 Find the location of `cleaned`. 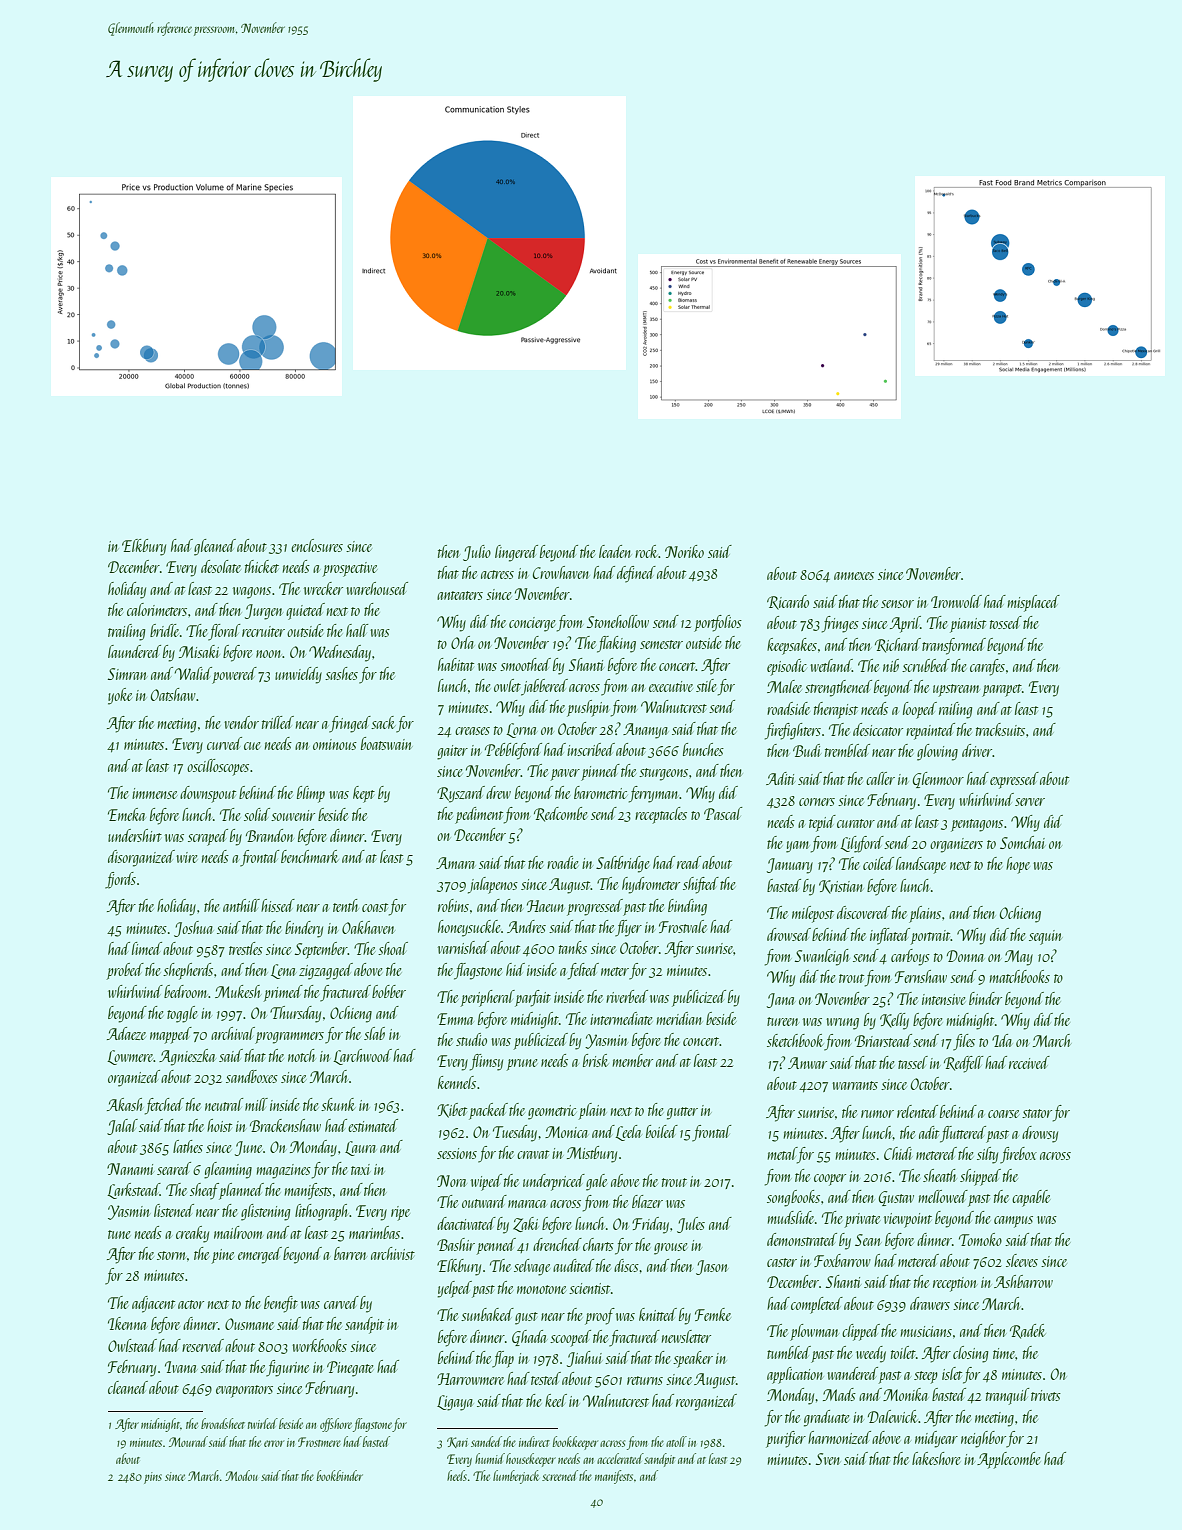

cleaned is located at coordinates (128, 1387).
